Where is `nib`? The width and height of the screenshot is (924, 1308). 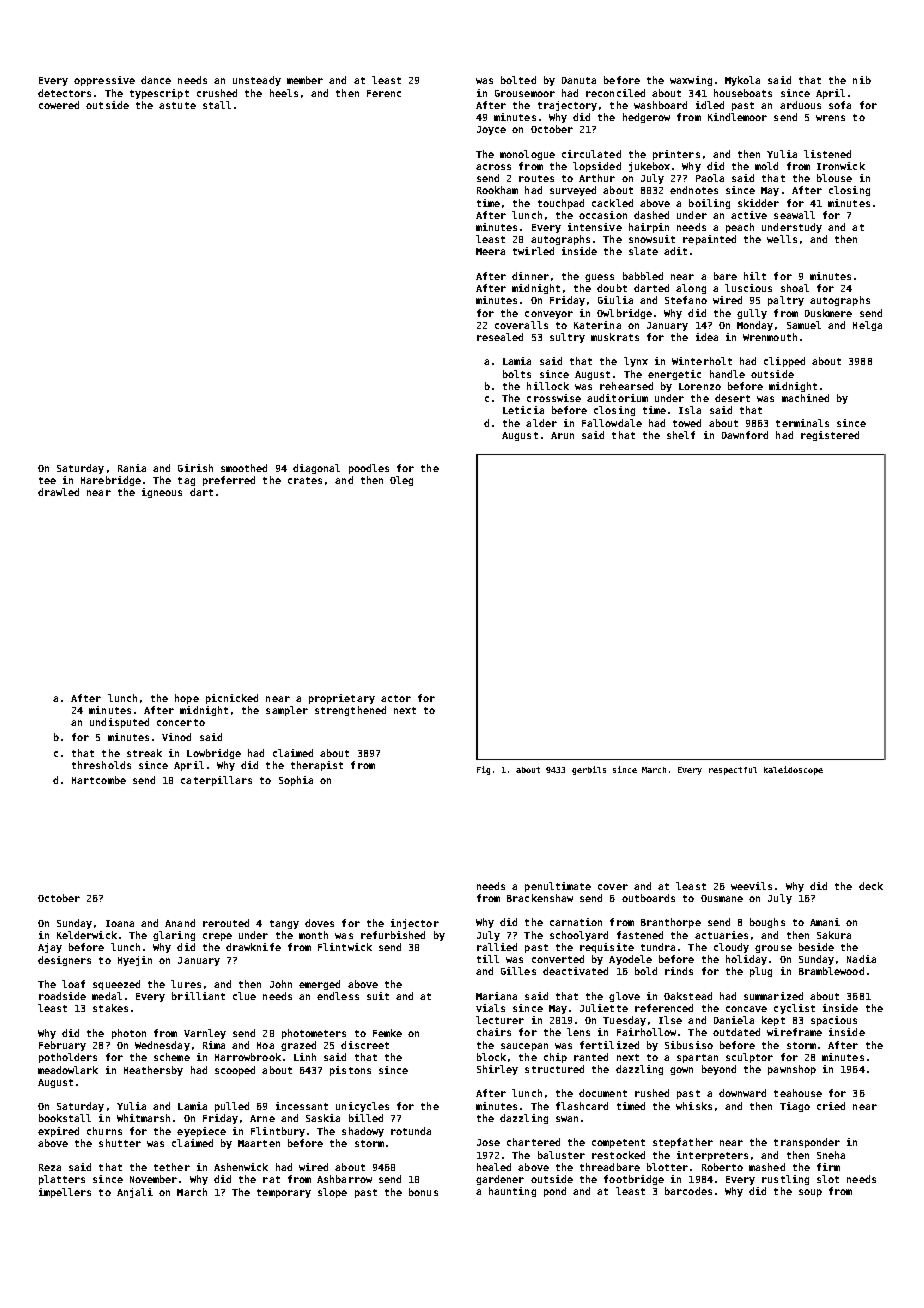
nib is located at coordinates (862, 80).
